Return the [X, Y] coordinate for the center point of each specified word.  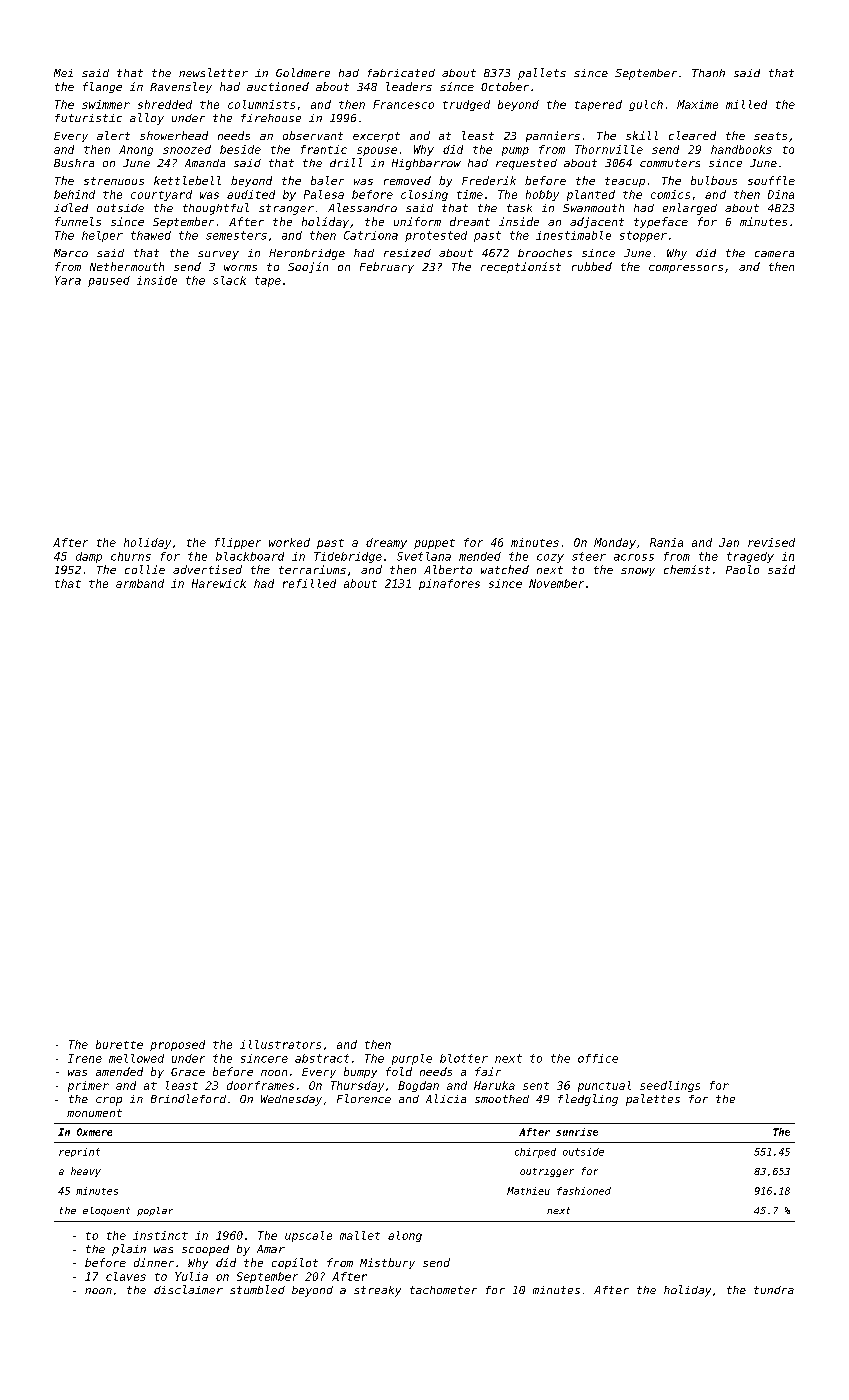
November [556, 583]
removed [407, 180]
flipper [238, 543]
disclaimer [188, 1289]
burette [119, 1044]
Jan [729, 542]
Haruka [494, 1085]
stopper [643, 236]
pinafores [449, 584]
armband [140, 583]
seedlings [670, 1086]
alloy [147, 119]
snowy [638, 572]
